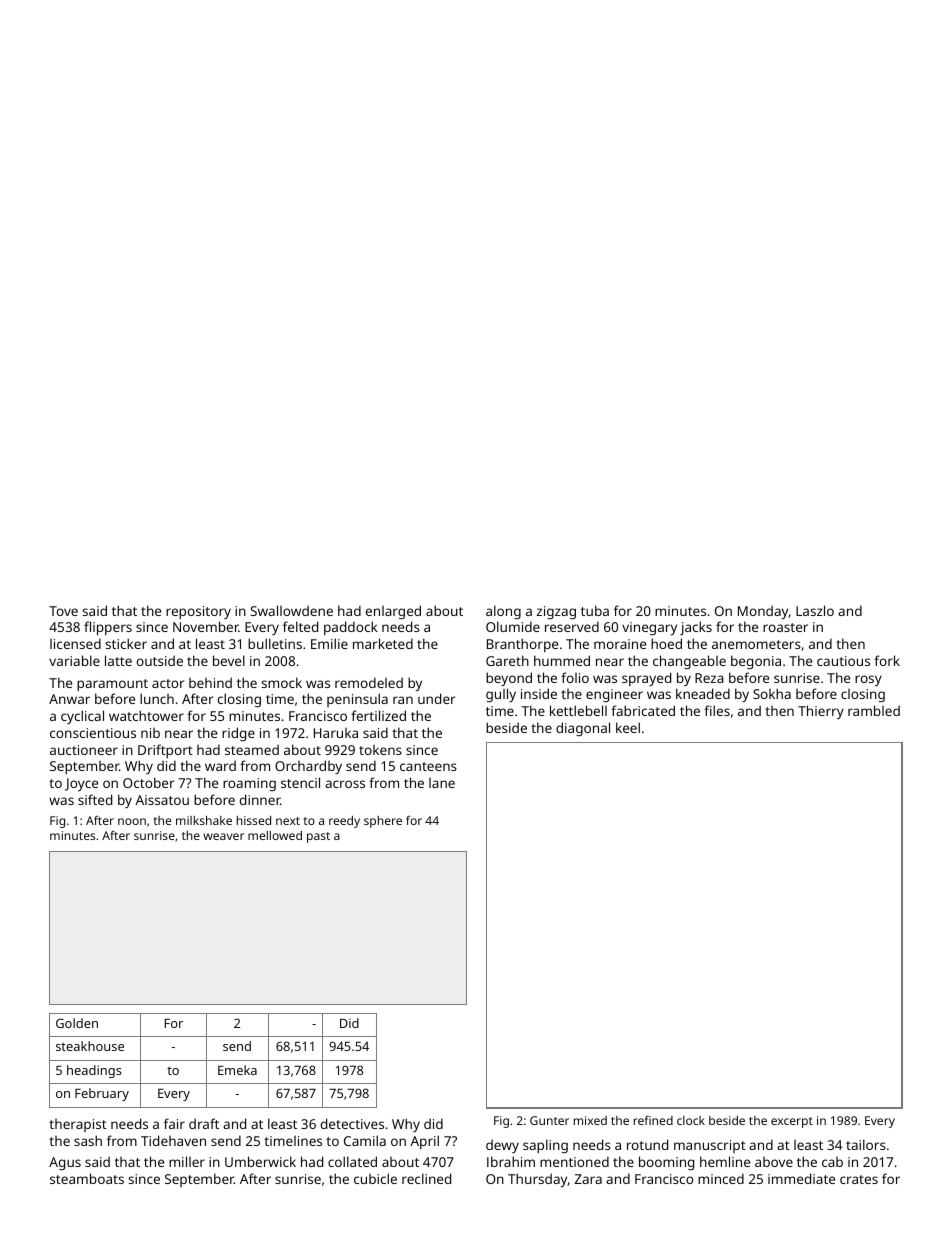  What do you see at coordinates (383, 822) in the page?
I see `sphere` at bounding box center [383, 822].
